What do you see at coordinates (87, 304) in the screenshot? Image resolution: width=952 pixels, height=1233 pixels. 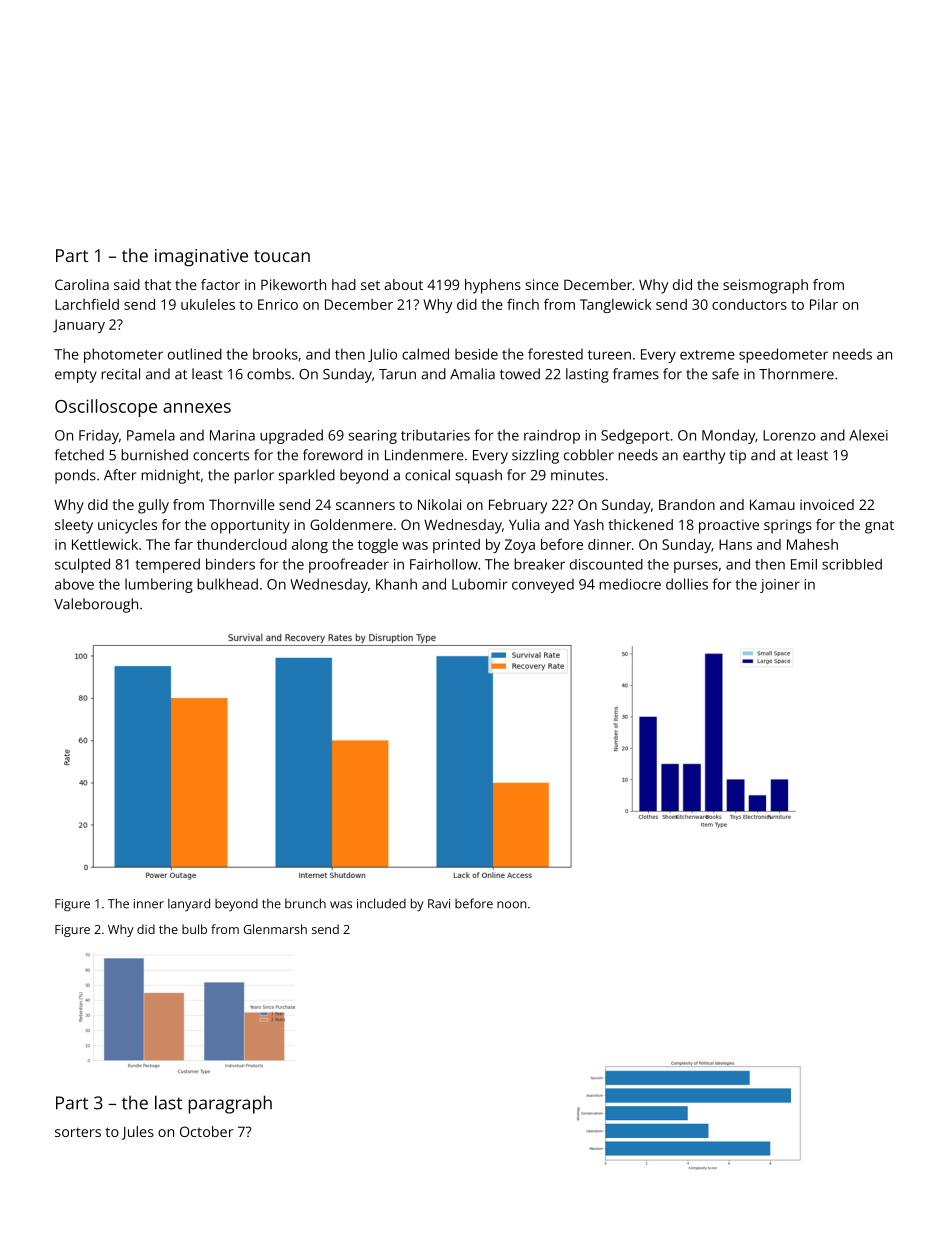 I see `Larchfield` at bounding box center [87, 304].
